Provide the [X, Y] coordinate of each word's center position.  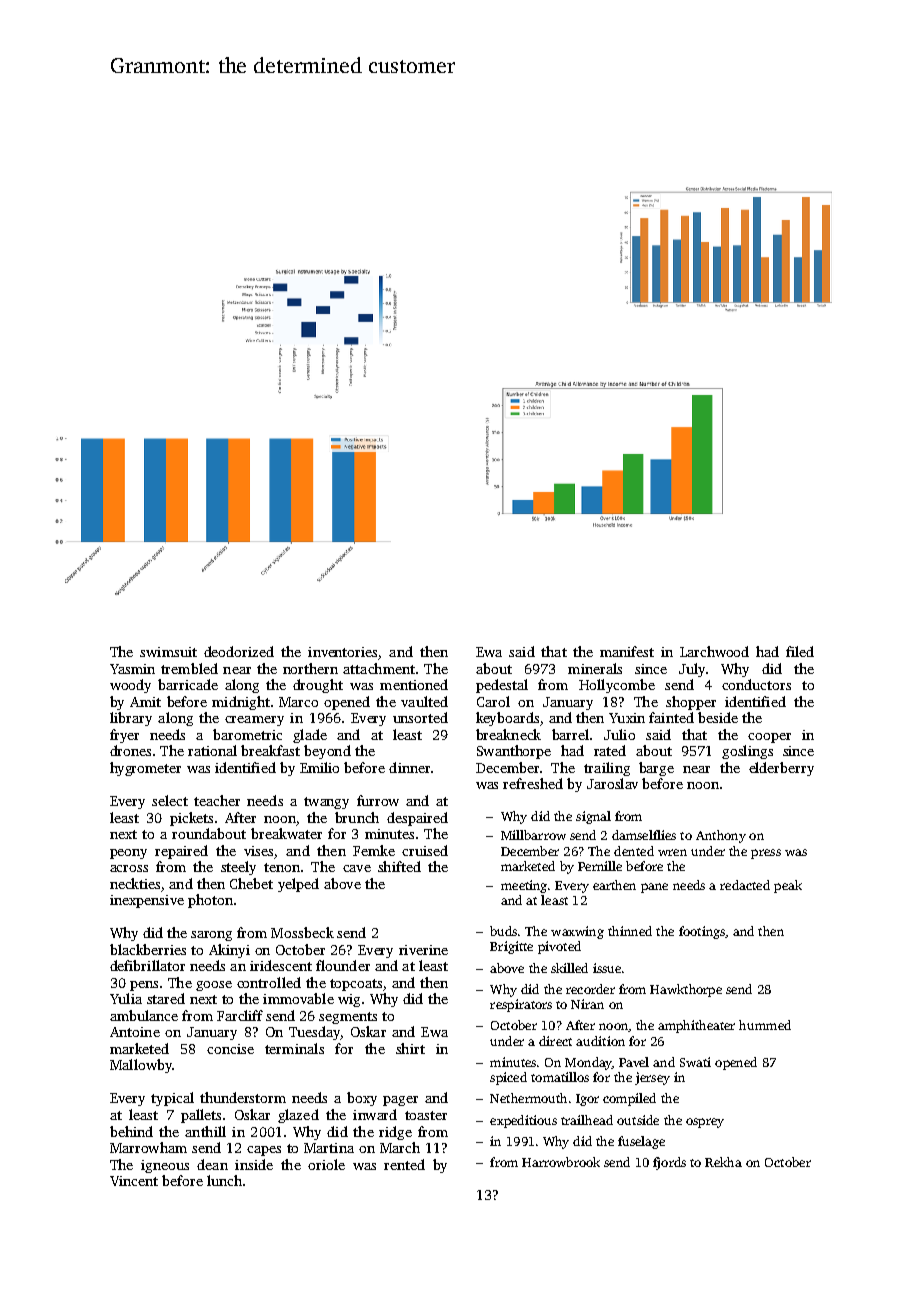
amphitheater [696, 1026]
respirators [521, 1005]
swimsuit [168, 652]
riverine [423, 950]
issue [607, 968]
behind [131, 1131]
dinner [409, 767]
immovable [298, 998]
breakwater [286, 833]
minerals [595, 668]
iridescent [281, 965]
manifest [627, 651]
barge [656, 769]
